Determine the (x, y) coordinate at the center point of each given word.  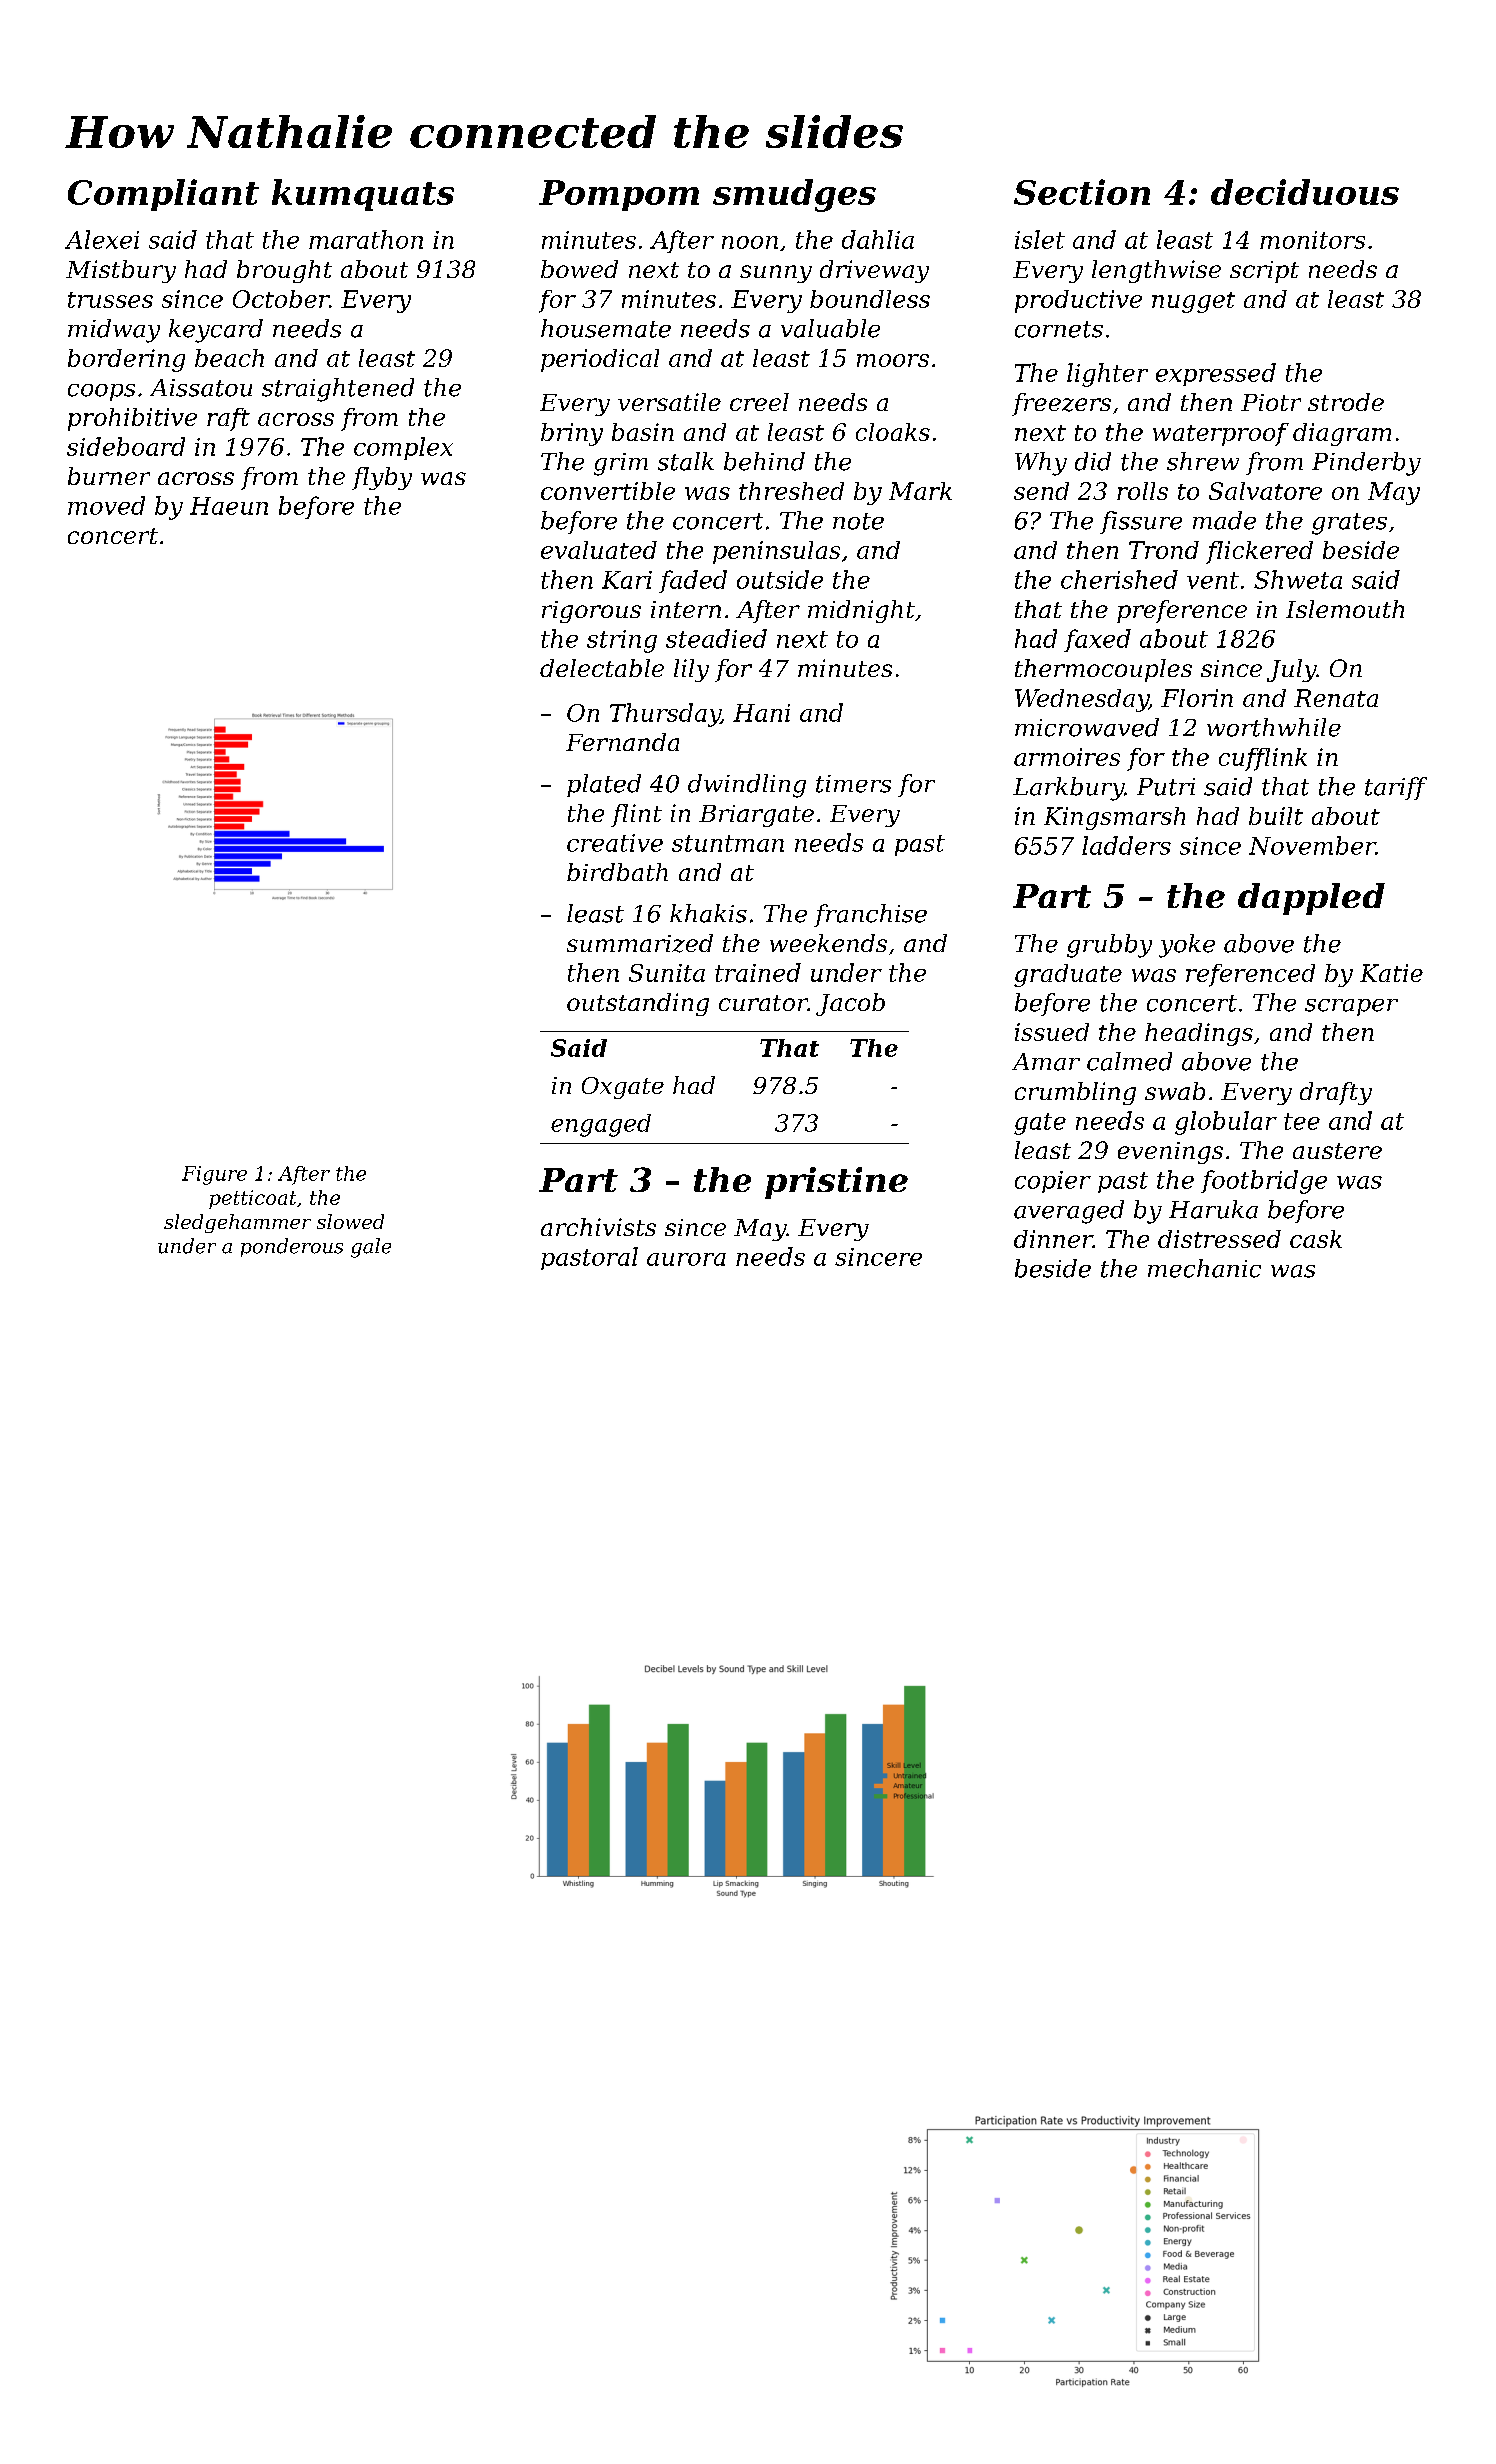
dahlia (878, 239)
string (622, 641)
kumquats (363, 195)
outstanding (638, 1004)
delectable (602, 668)
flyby (382, 478)
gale (371, 1248)
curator (763, 1003)
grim (621, 464)
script (1264, 272)
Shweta (1298, 579)
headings (1199, 1034)
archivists (598, 1227)
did (1093, 461)
